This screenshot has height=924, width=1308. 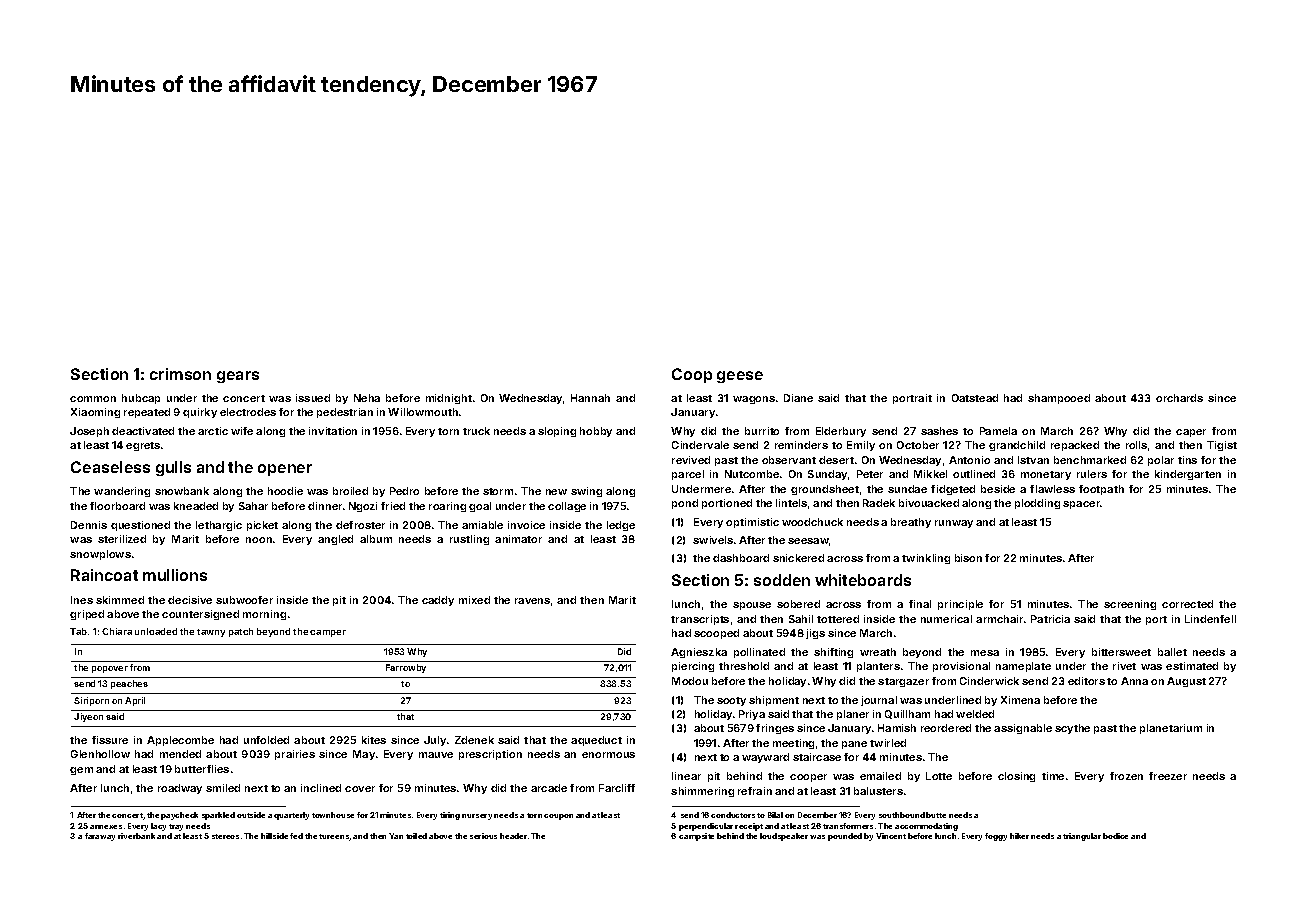 I want to click on paycheck, so click(x=179, y=816).
